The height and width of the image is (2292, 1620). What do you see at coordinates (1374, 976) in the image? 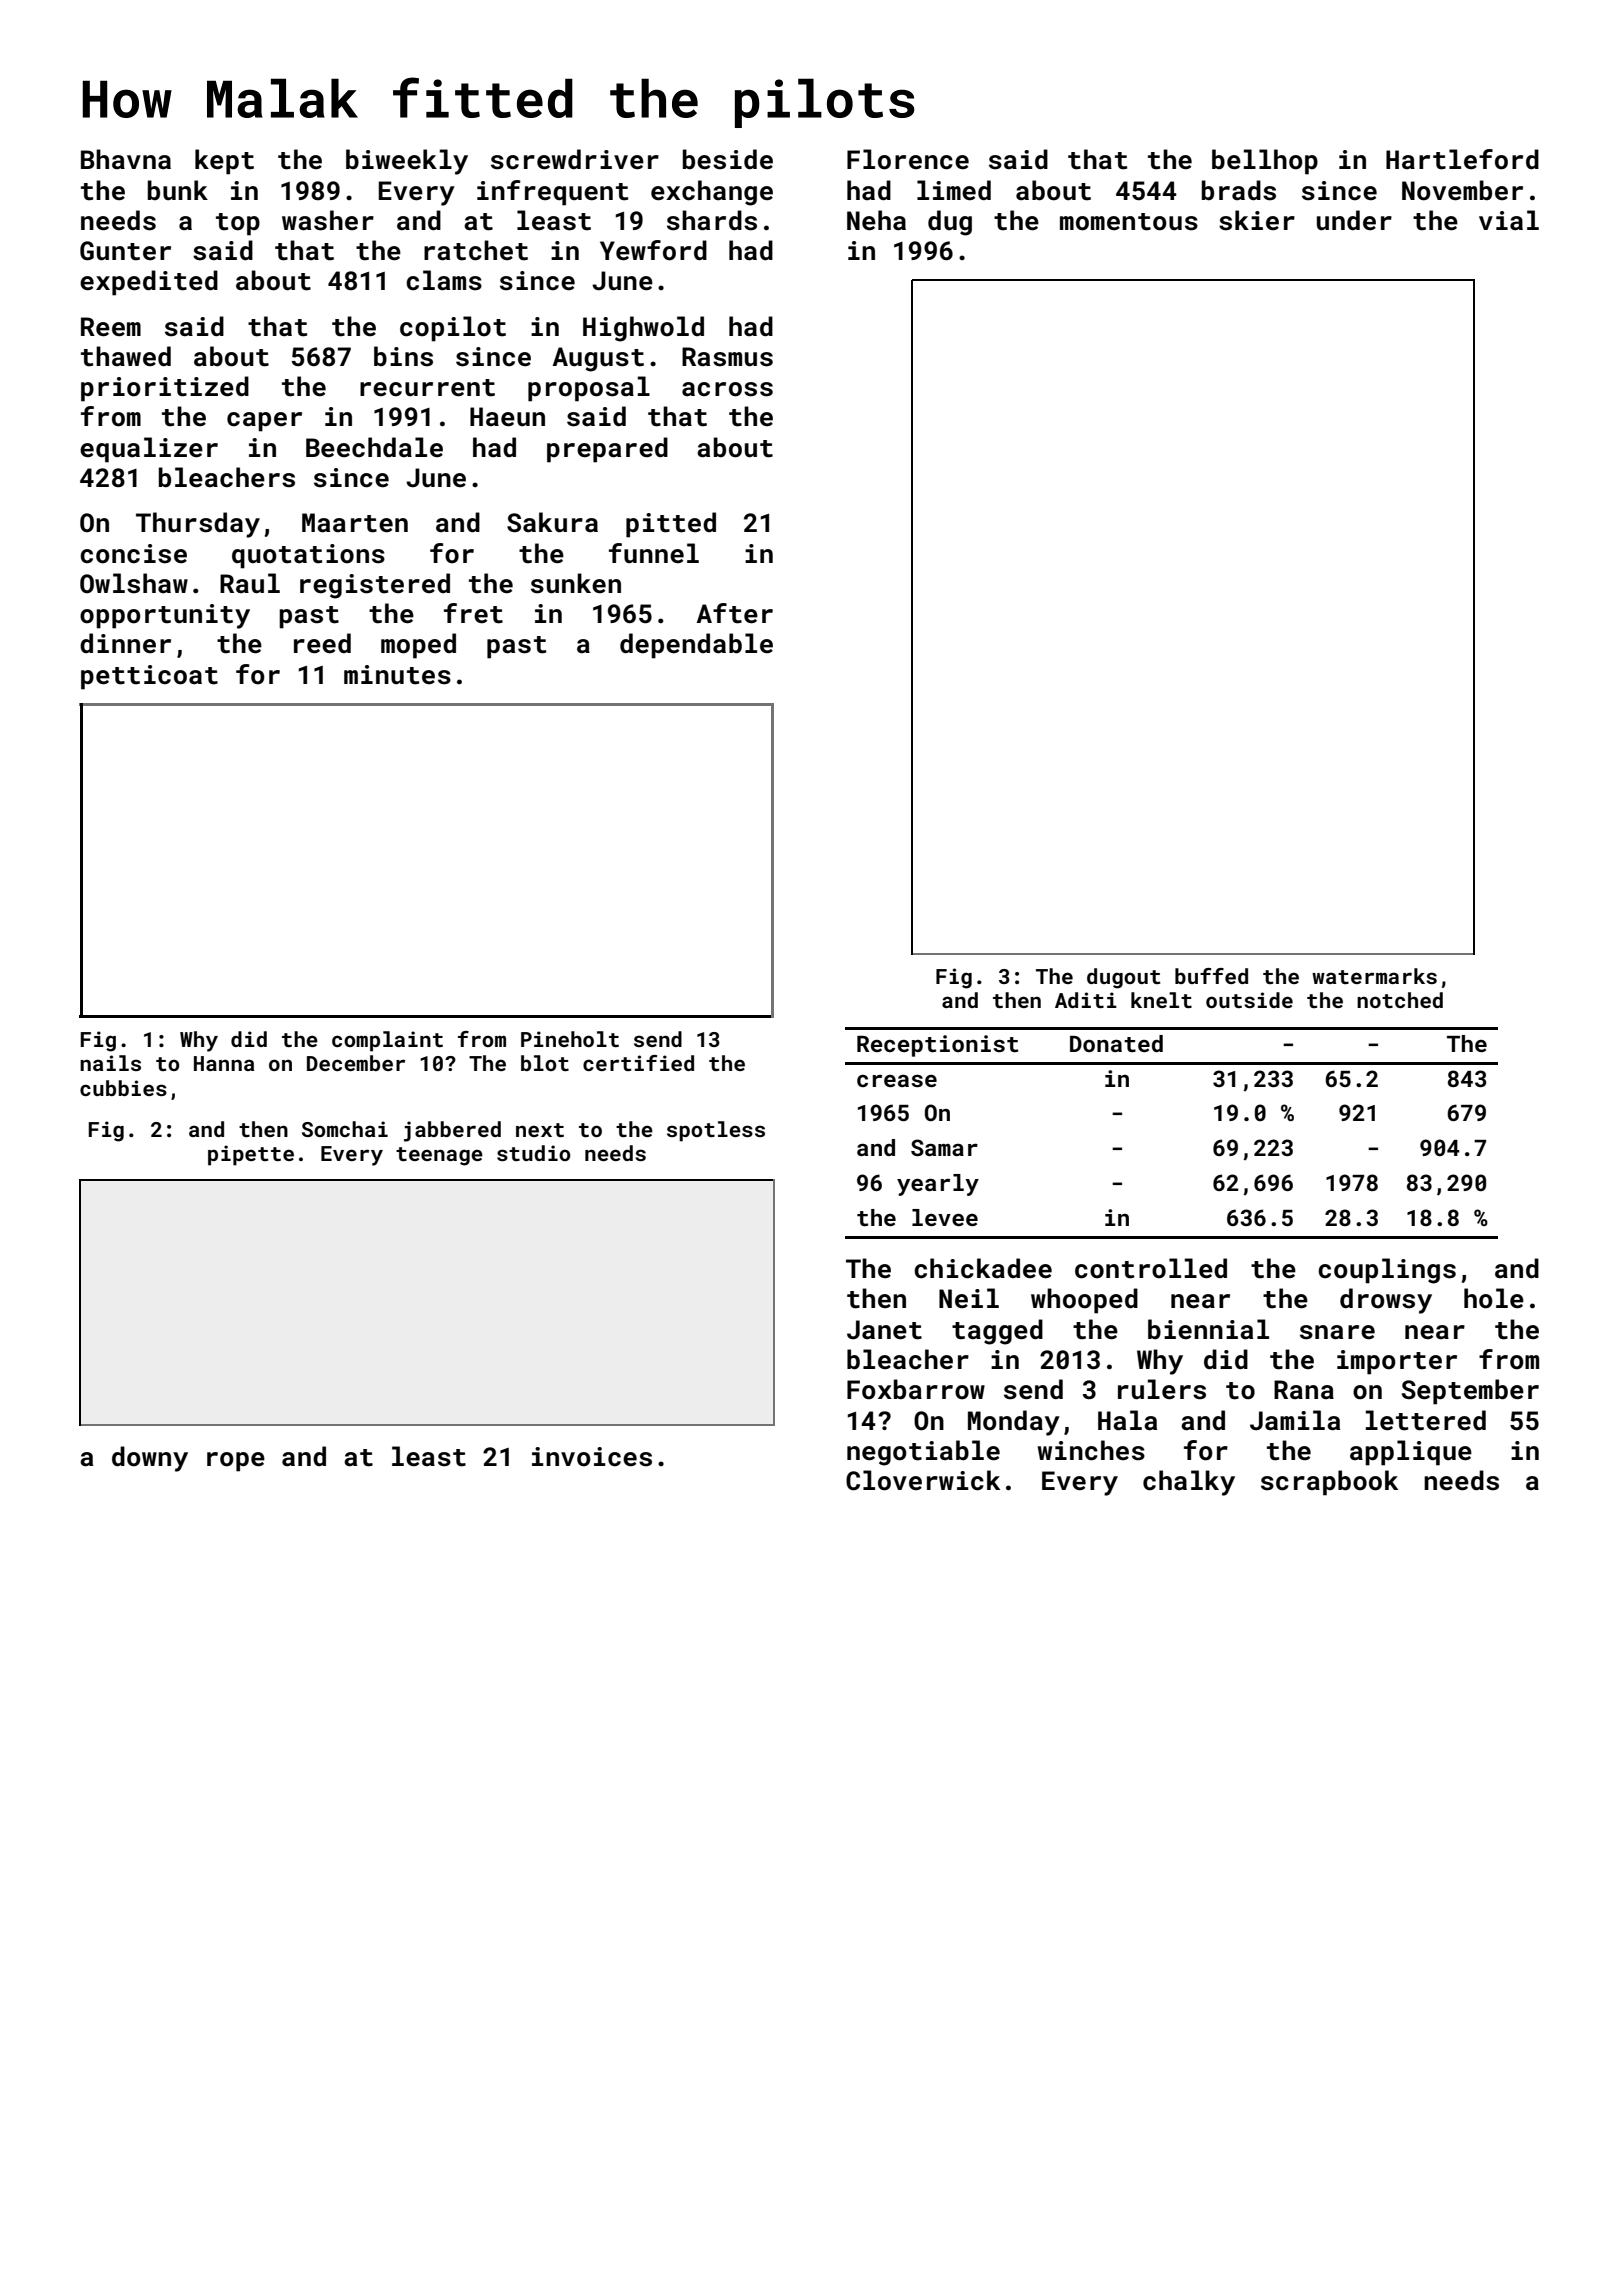
I see `watermarks` at bounding box center [1374, 976].
